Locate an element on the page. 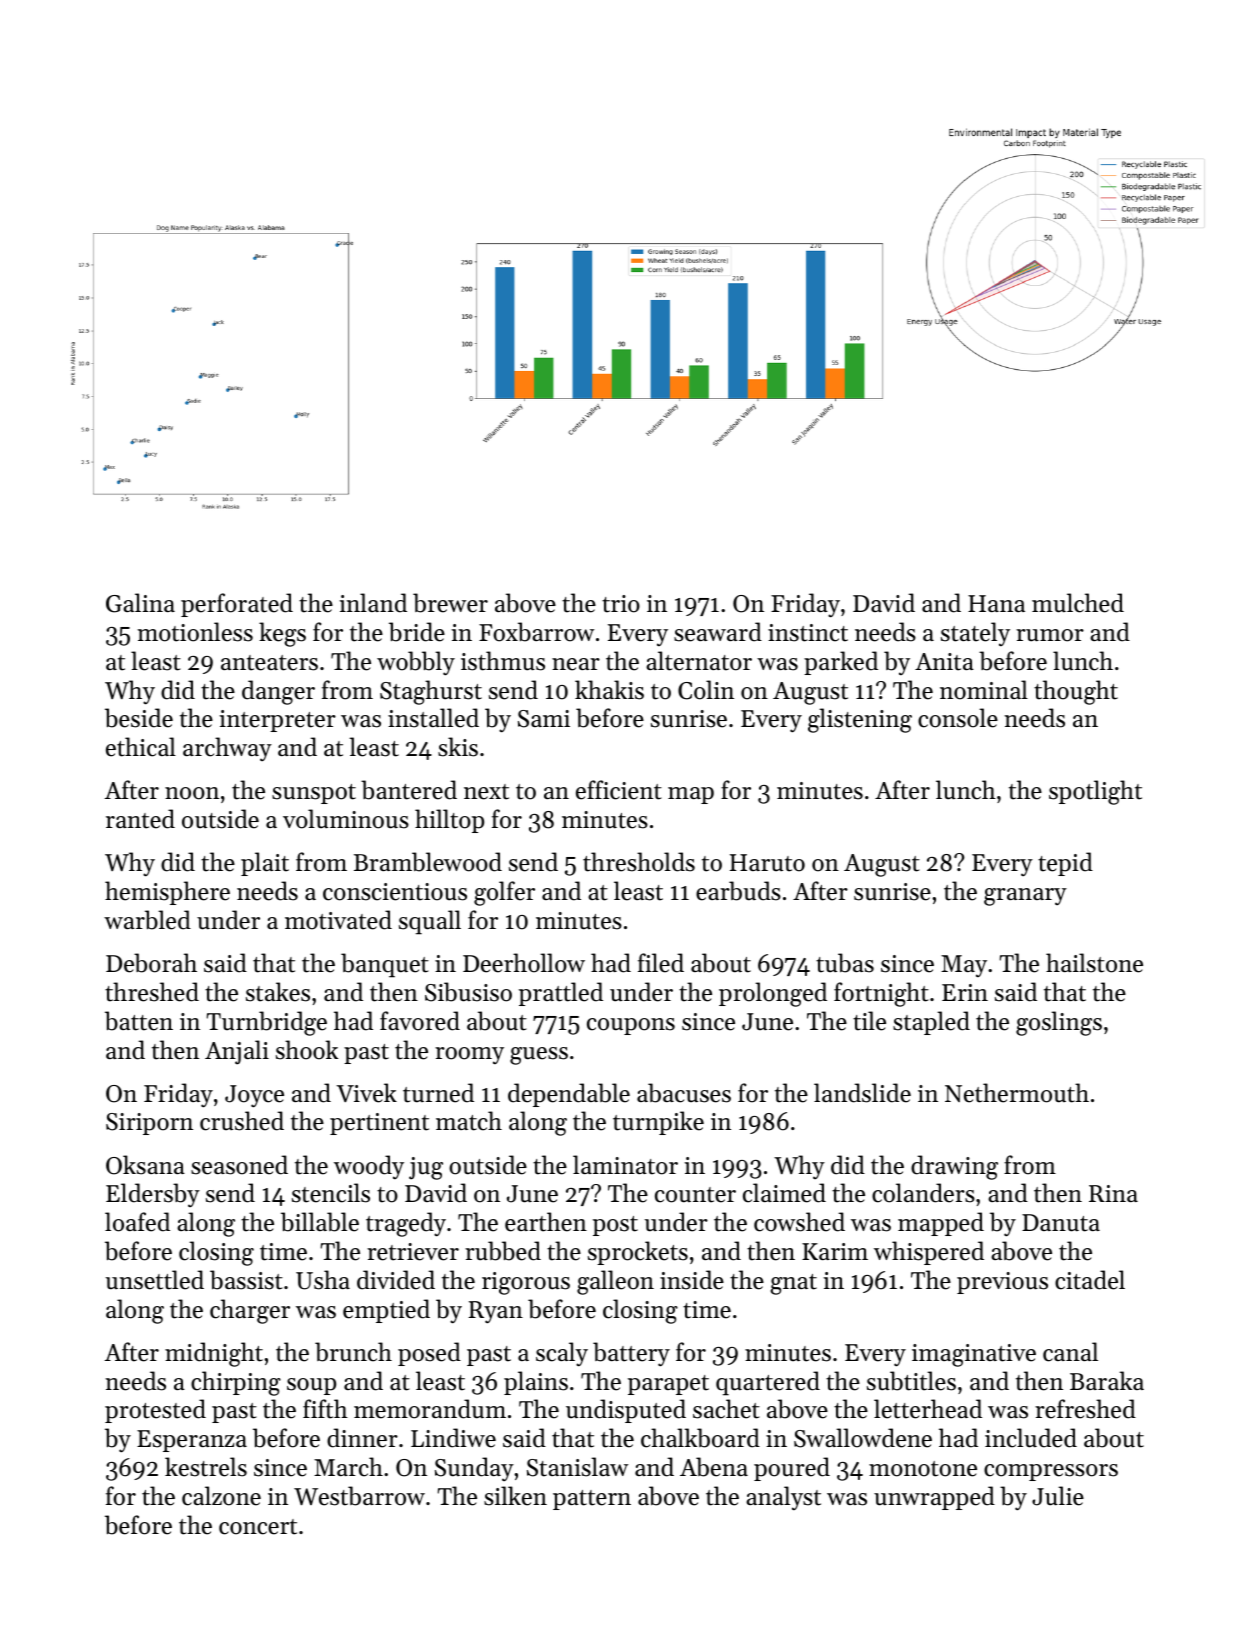  trio is located at coordinates (621, 604).
